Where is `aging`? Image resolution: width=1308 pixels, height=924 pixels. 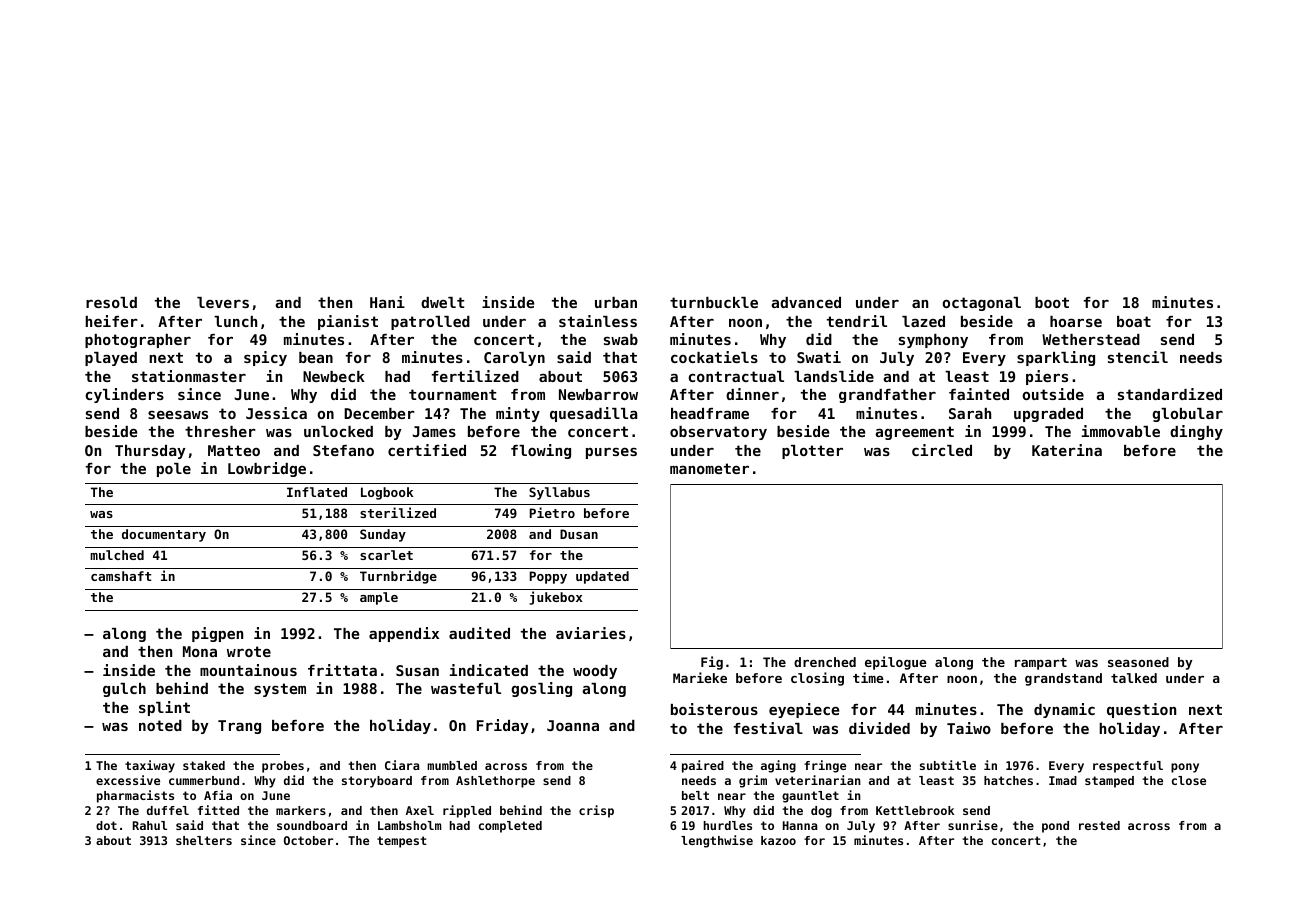 aging is located at coordinates (778, 766).
